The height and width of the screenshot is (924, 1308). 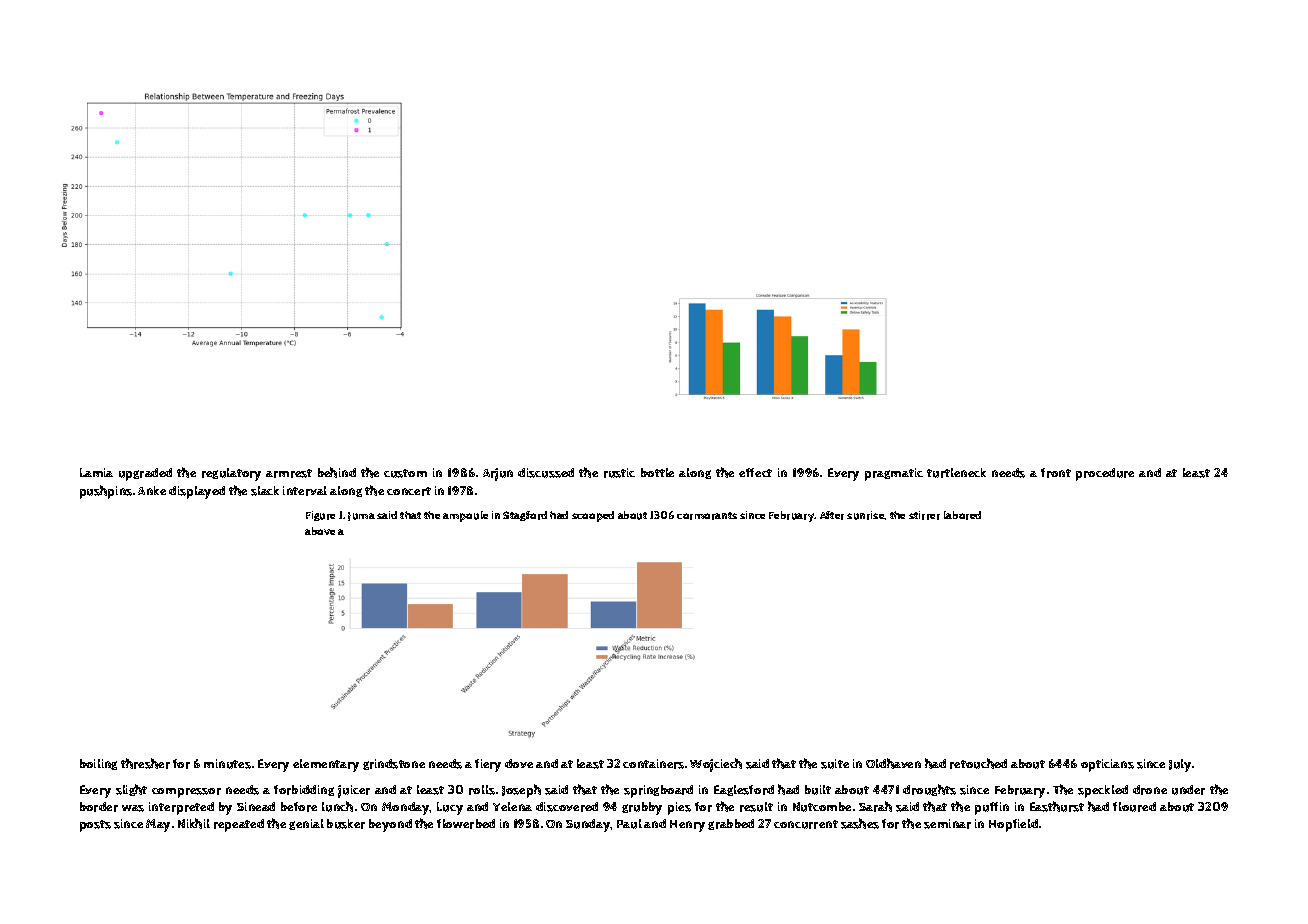 What do you see at coordinates (320, 531) in the screenshot?
I see `above` at bounding box center [320, 531].
